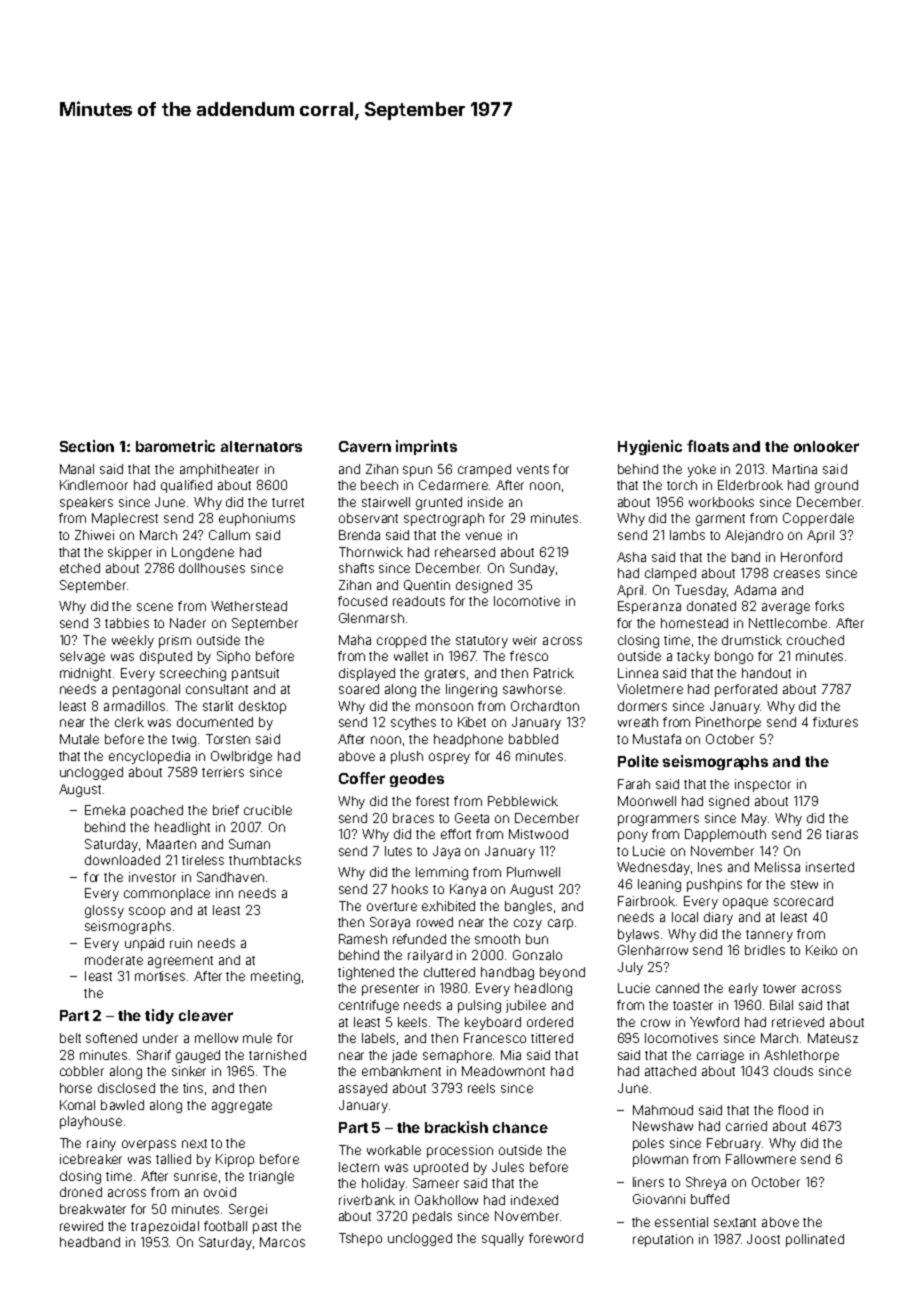 The height and width of the document is (1308, 924). What do you see at coordinates (842, 834) in the document?
I see `tiaras` at bounding box center [842, 834].
